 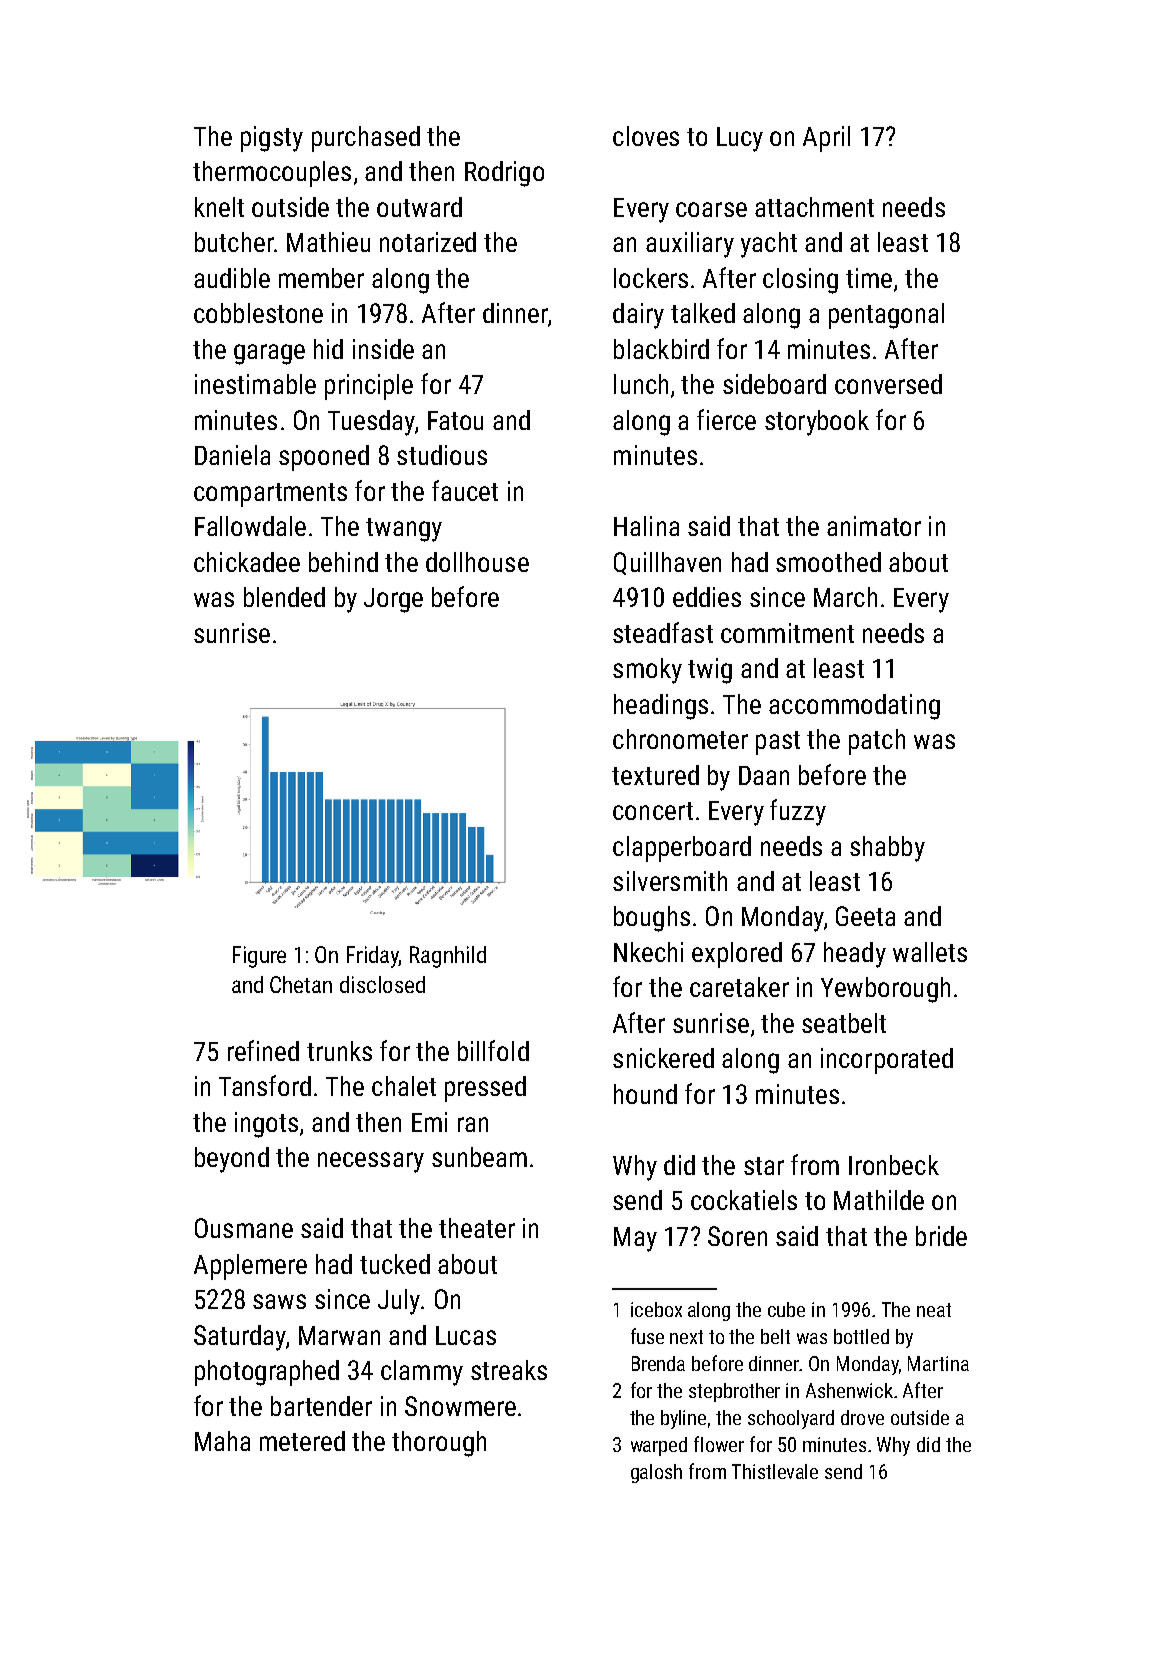 What do you see at coordinates (641, 384) in the screenshot?
I see `lunch` at bounding box center [641, 384].
